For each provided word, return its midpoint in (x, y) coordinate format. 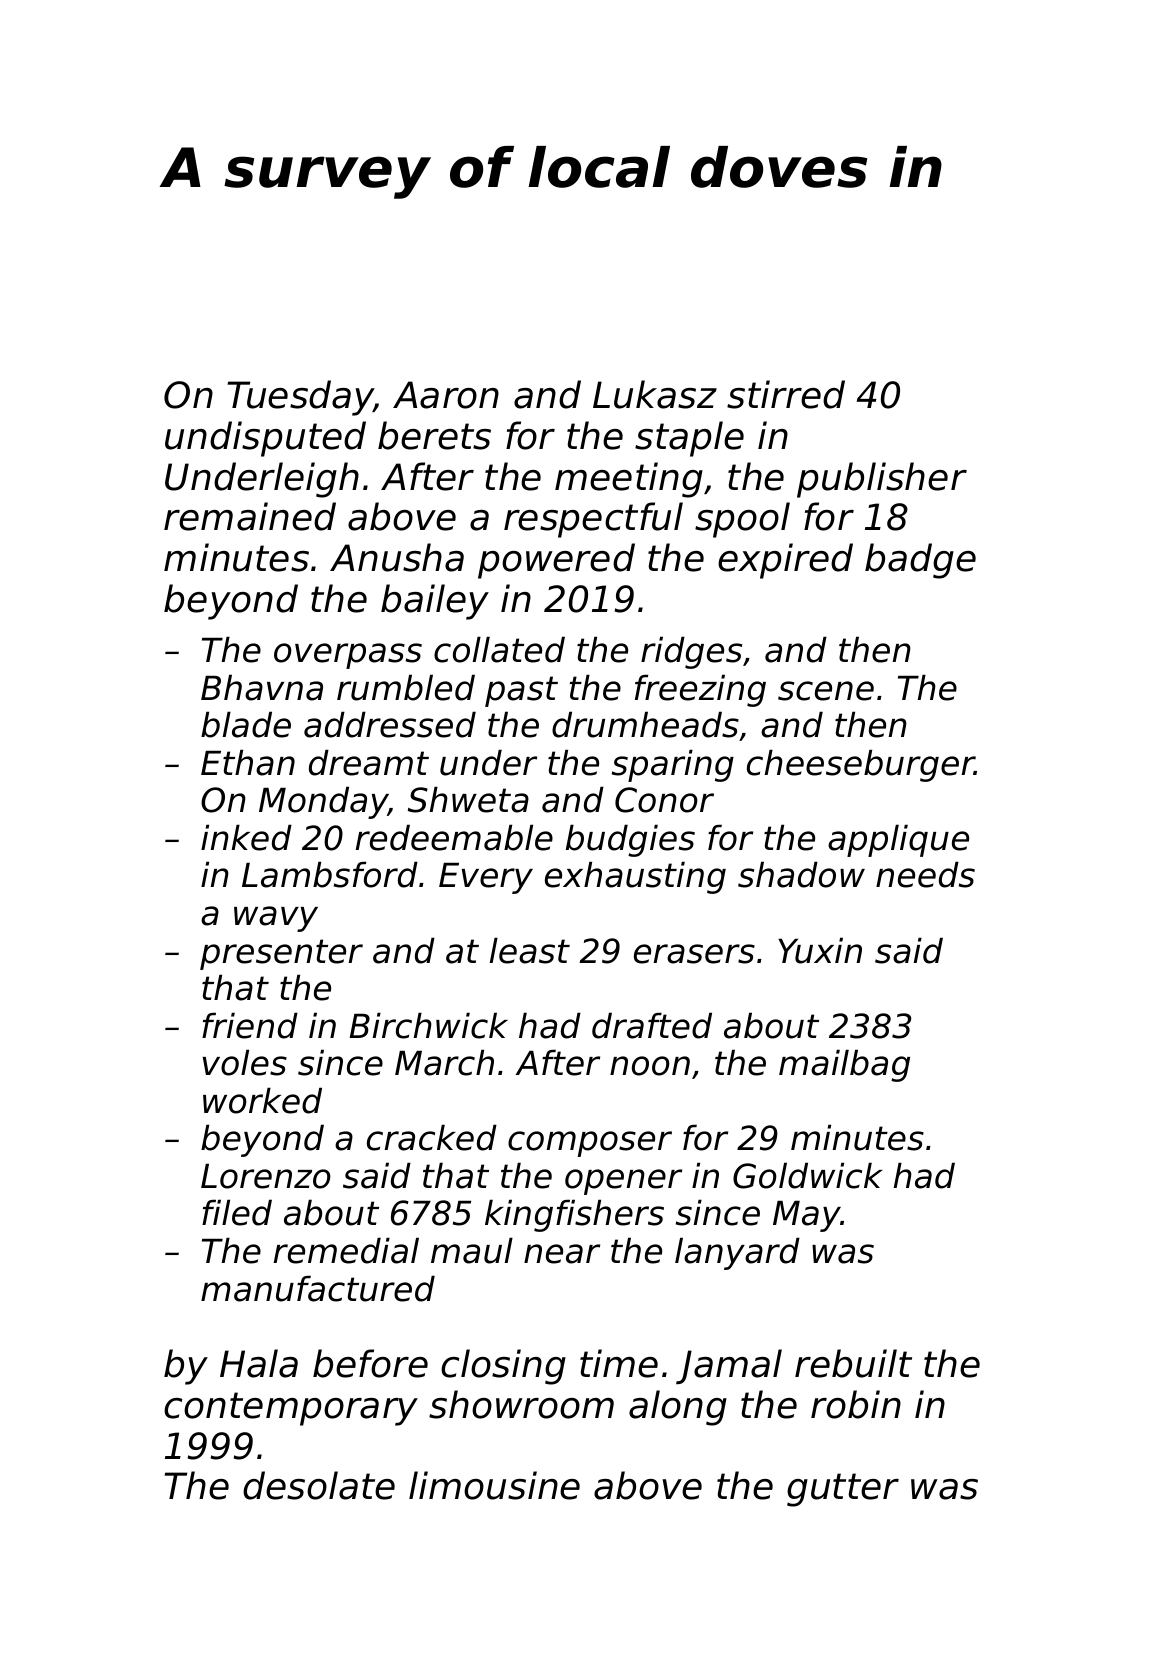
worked (262, 1100)
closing (503, 1367)
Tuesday (300, 398)
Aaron (446, 395)
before (370, 1363)
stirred (786, 394)
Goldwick (808, 1175)
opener (623, 1182)
